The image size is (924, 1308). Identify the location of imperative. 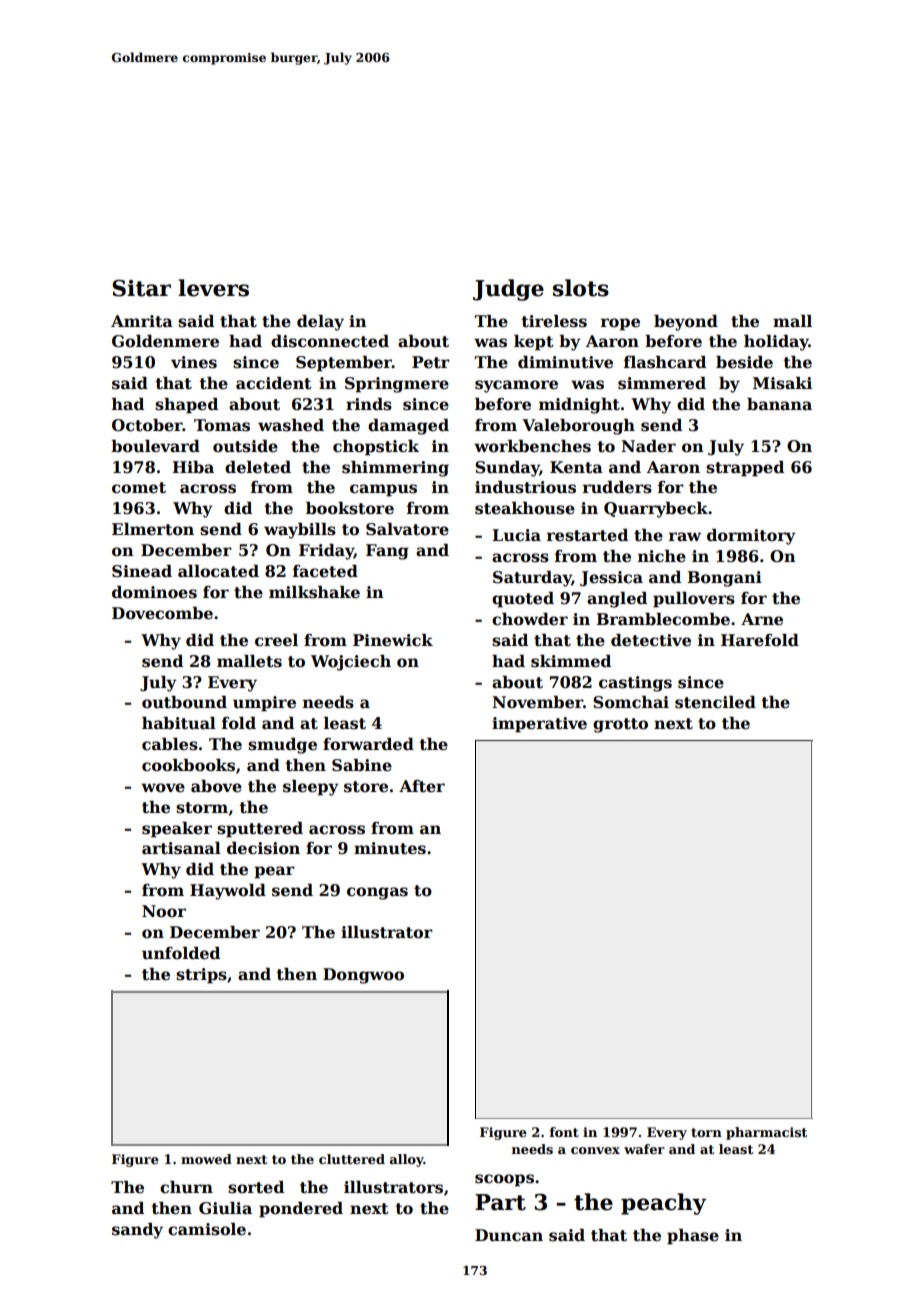
(539, 725).
